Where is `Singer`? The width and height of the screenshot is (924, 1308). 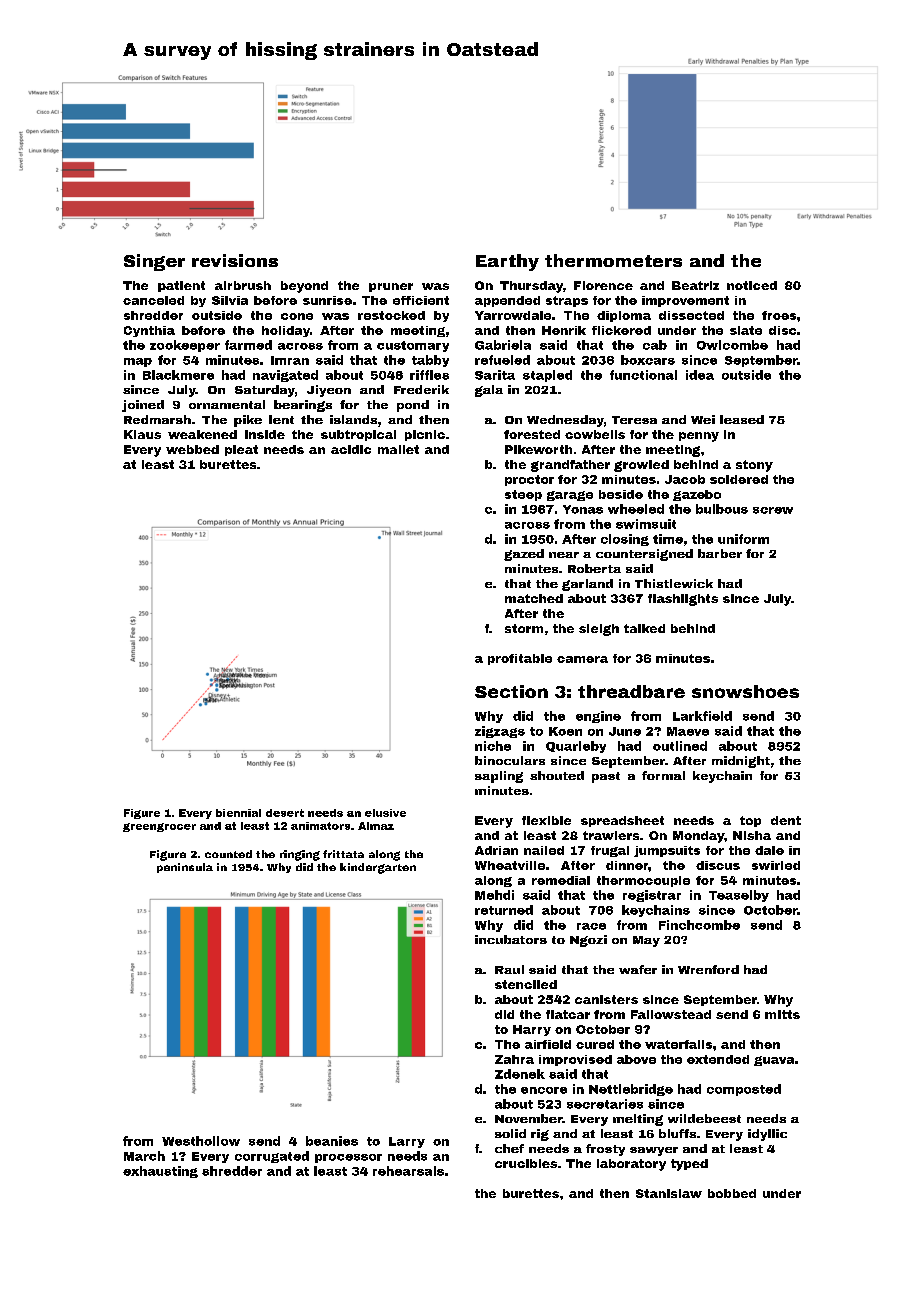 Singer is located at coordinates (154, 262).
